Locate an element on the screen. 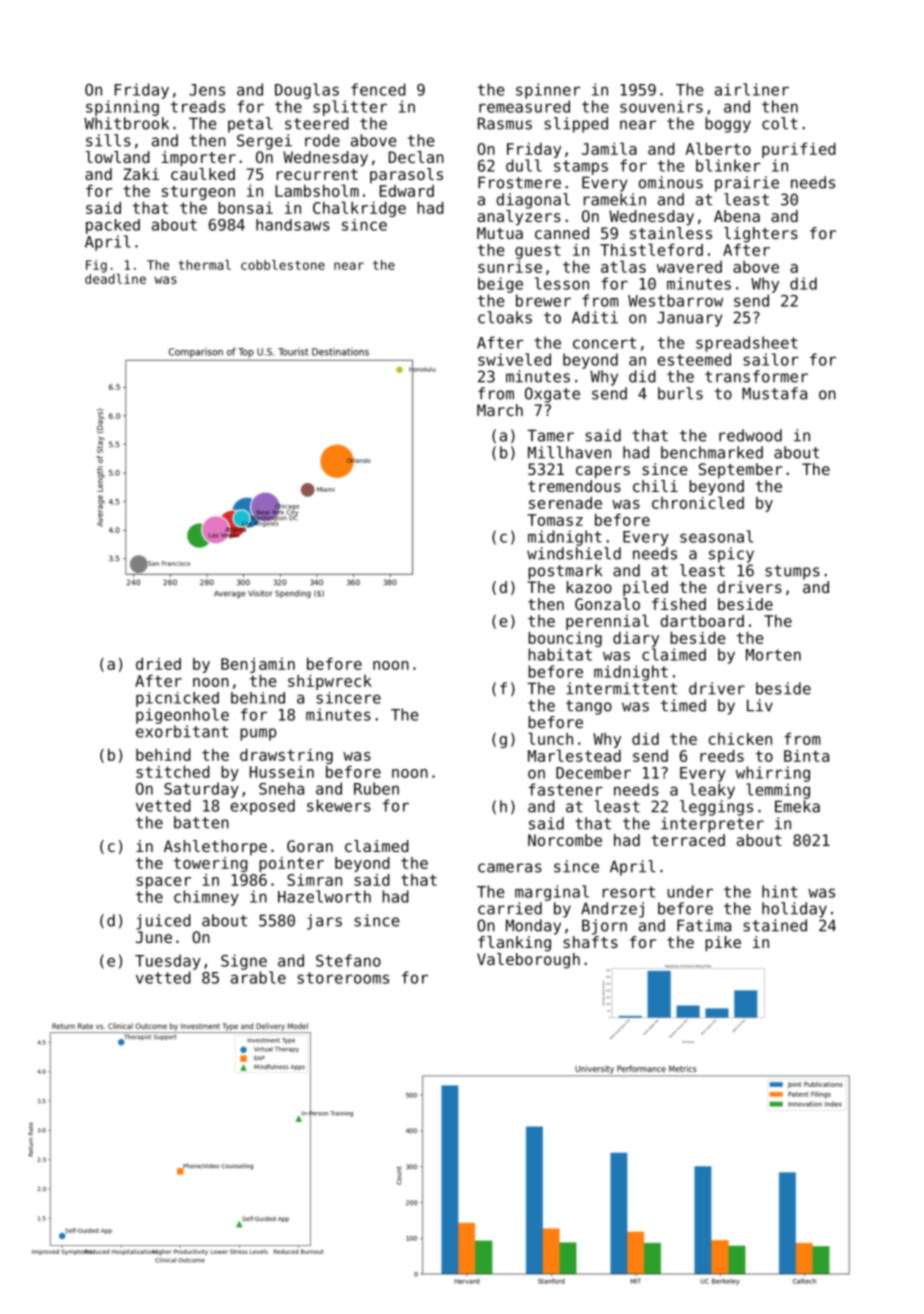  lunch is located at coordinates (550, 738).
